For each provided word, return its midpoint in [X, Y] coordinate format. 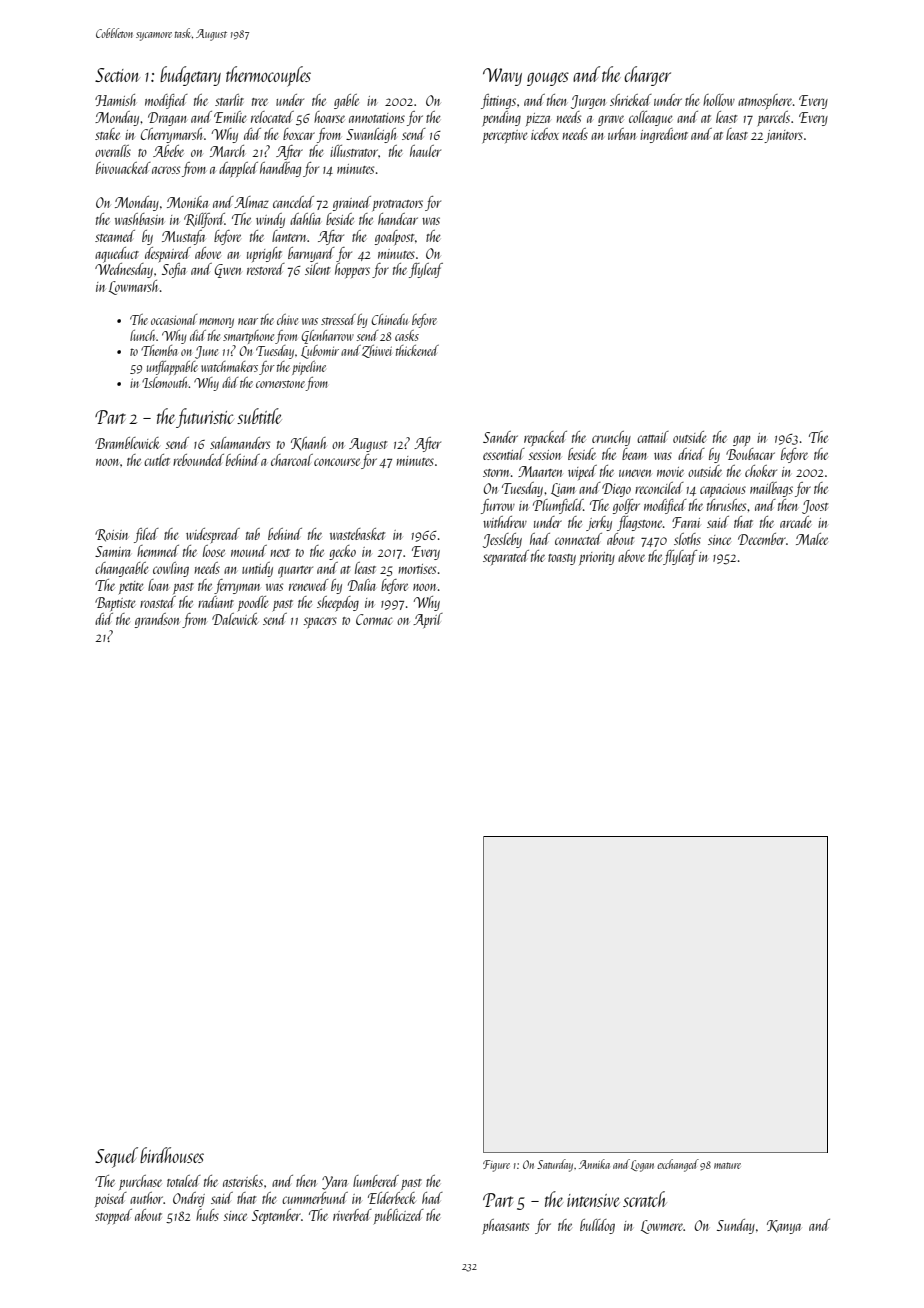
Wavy [502, 77]
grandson [157, 620]
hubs [207, 1215]
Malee [812, 539]
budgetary [190, 76]
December [762, 539]
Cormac [374, 619]
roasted [158, 602]
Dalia [362, 585]
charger [647, 76]
